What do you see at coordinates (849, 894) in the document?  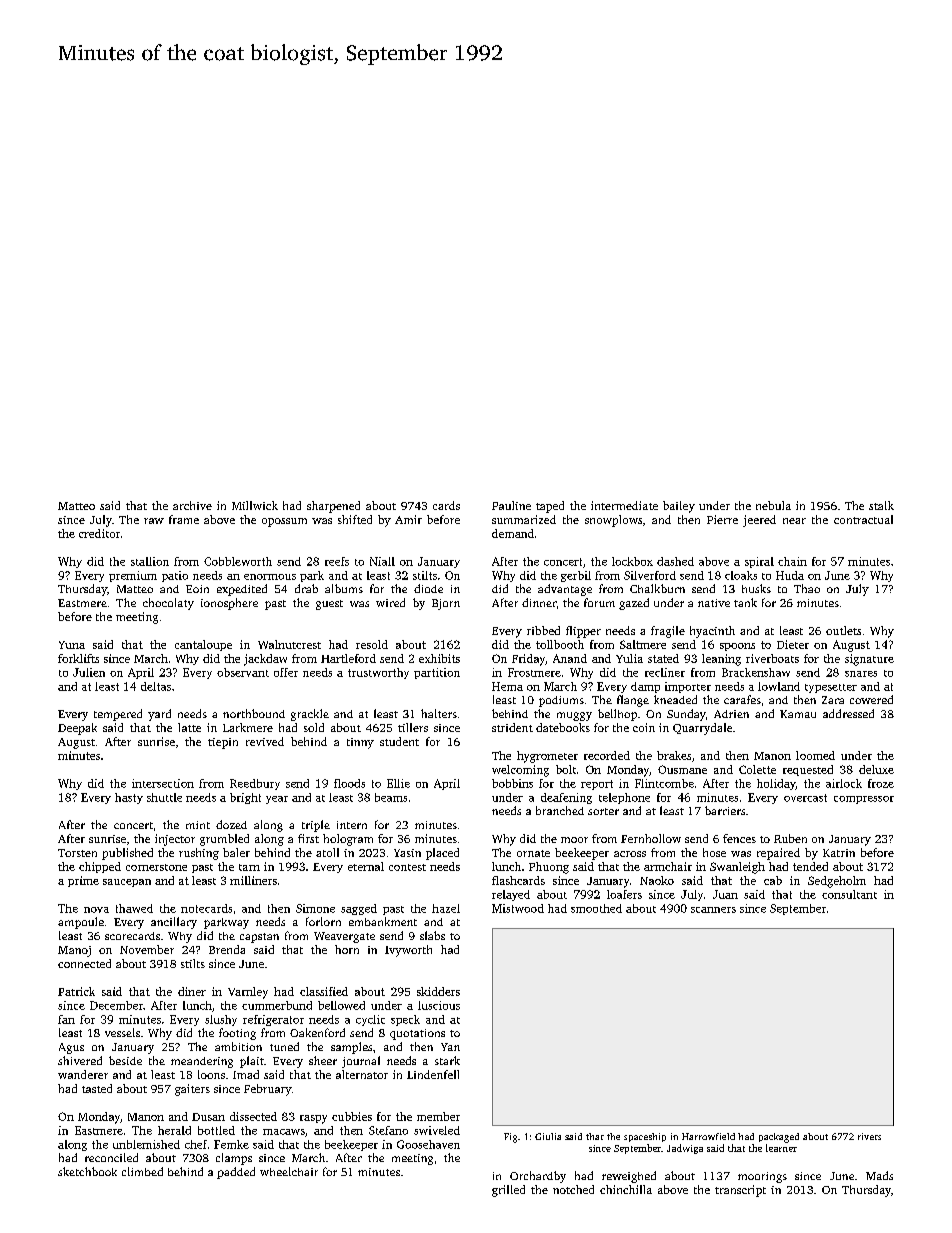 I see `consultant` at bounding box center [849, 894].
